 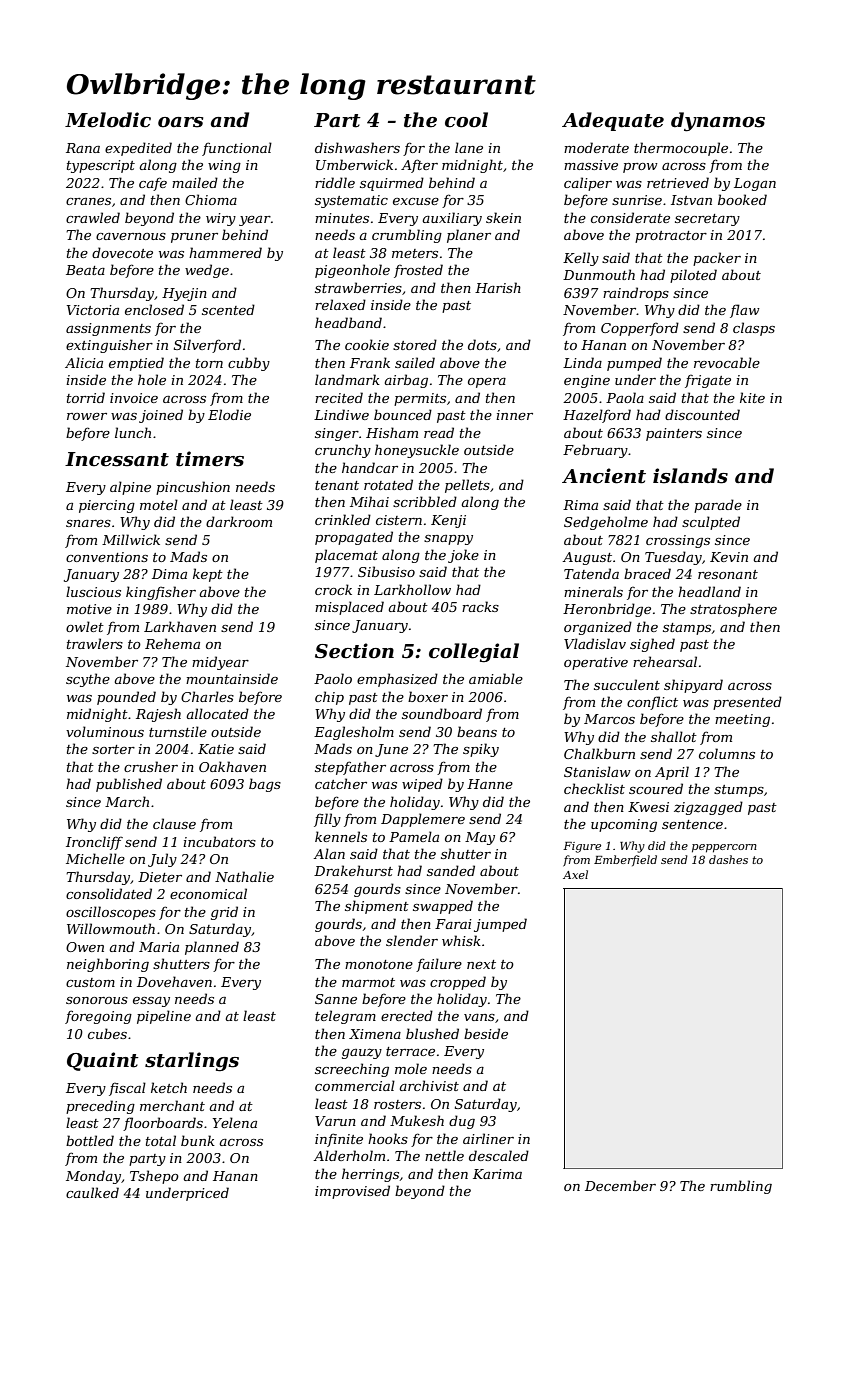 What do you see at coordinates (588, 184) in the screenshot?
I see `caliper` at bounding box center [588, 184].
